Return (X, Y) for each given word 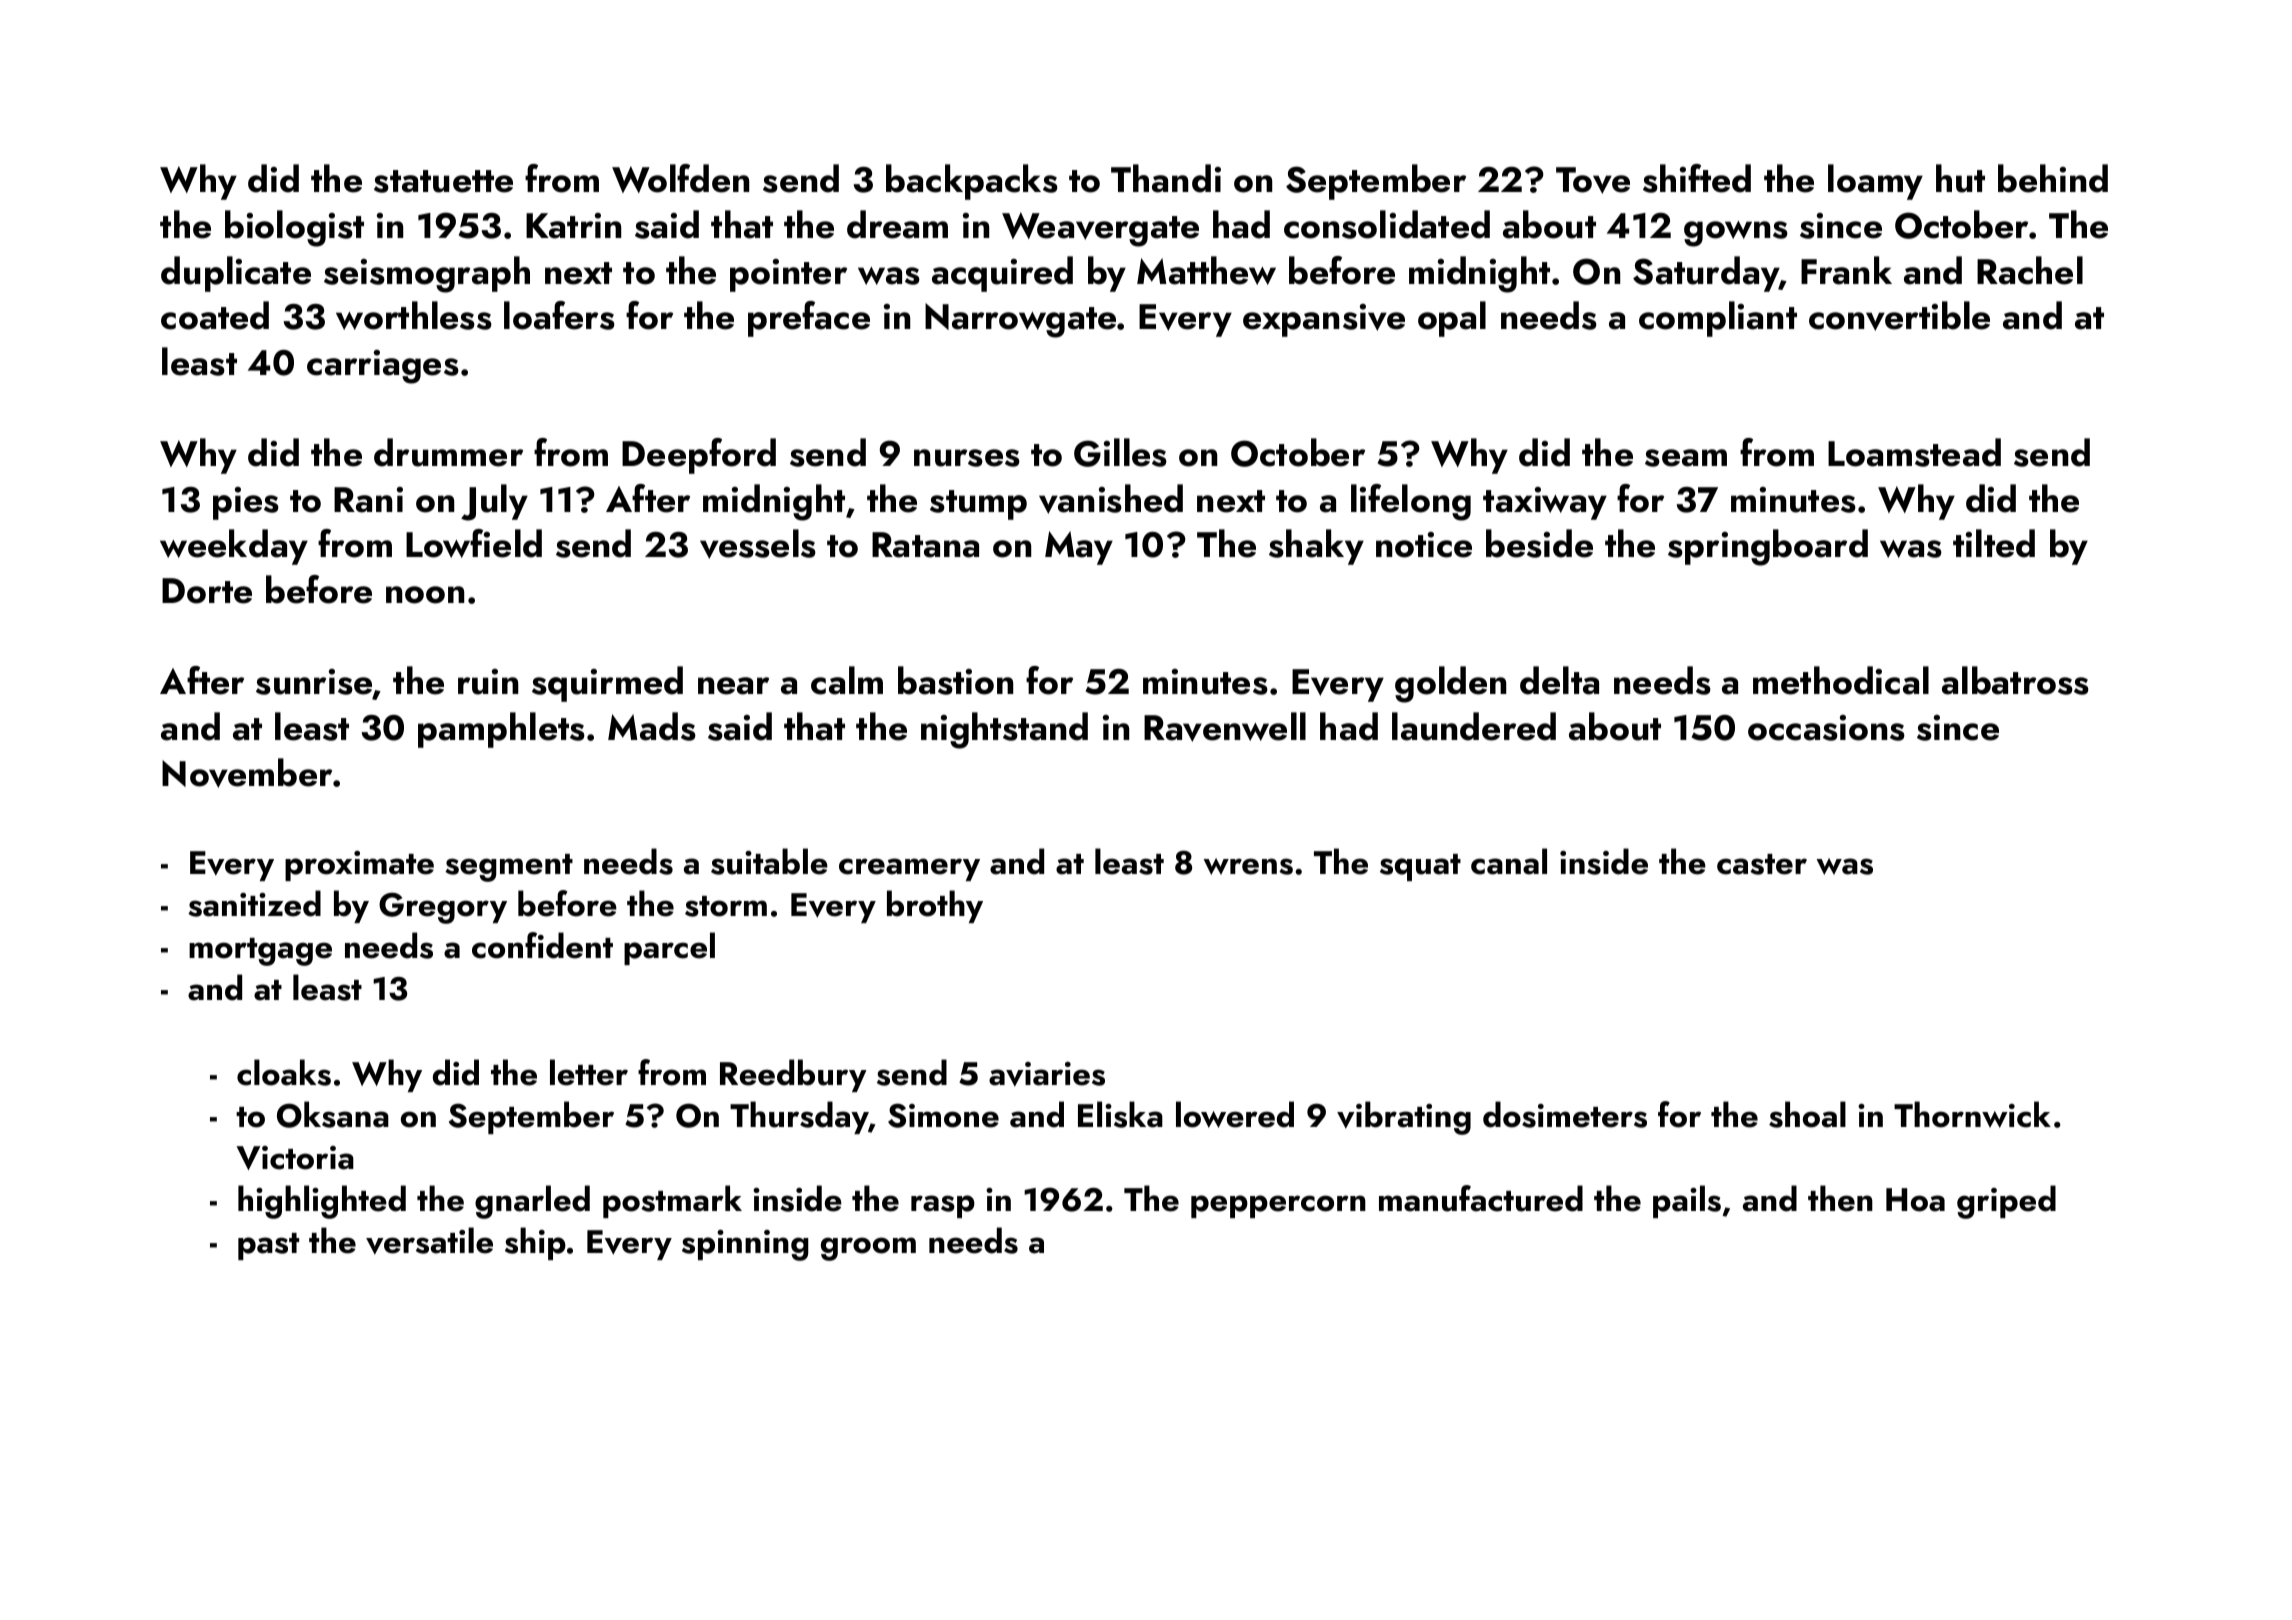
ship (535, 1243)
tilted (1994, 543)
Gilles (1120, 452)
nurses (967, 458)
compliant (1718, 319)
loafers (559, 315)
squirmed (607, 684)
